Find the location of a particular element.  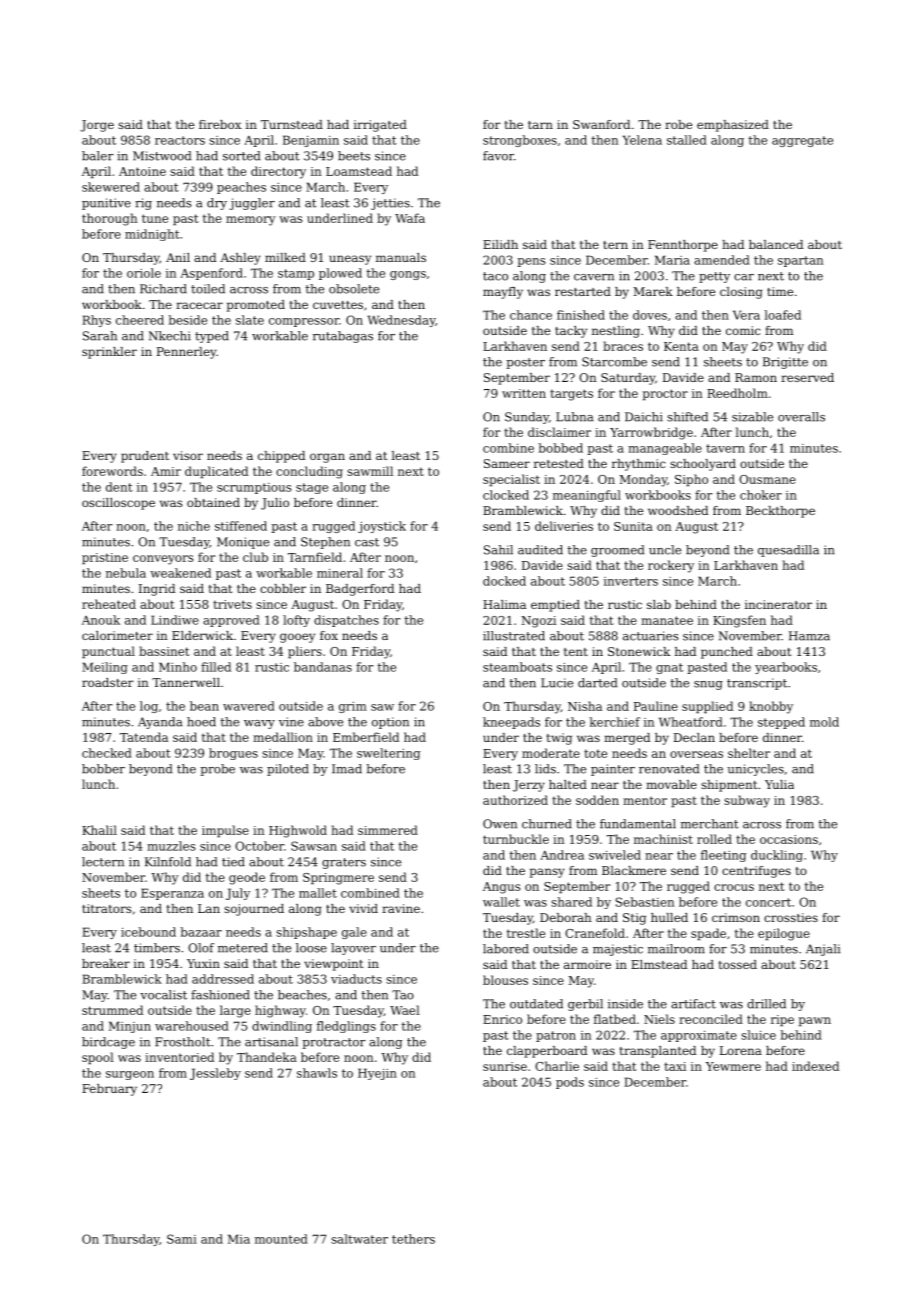

tethers is located at coordinates (413, 1239).
